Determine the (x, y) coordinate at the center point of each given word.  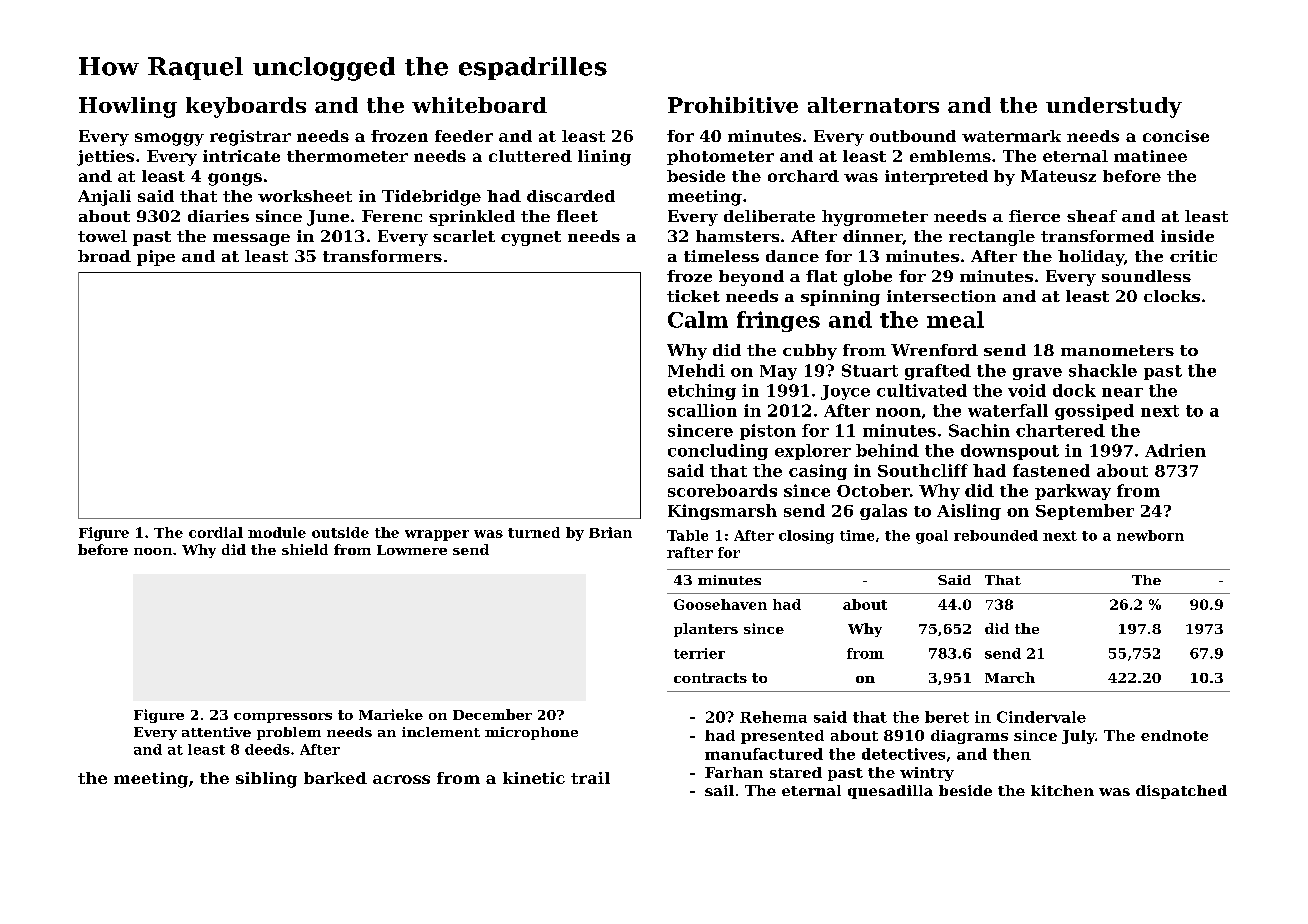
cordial (216, 532)
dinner (873, 237)
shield (305, 549)
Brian (610, 532)
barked (335, 778)
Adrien (1175, 450)
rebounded (996, 535)
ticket (693, 296)
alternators (873, 105)
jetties (105, 158)
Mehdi (696, 370)
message (251, 240)
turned (534, 532)
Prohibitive (733, 105)
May (778, 372)
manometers (1117, 350)
